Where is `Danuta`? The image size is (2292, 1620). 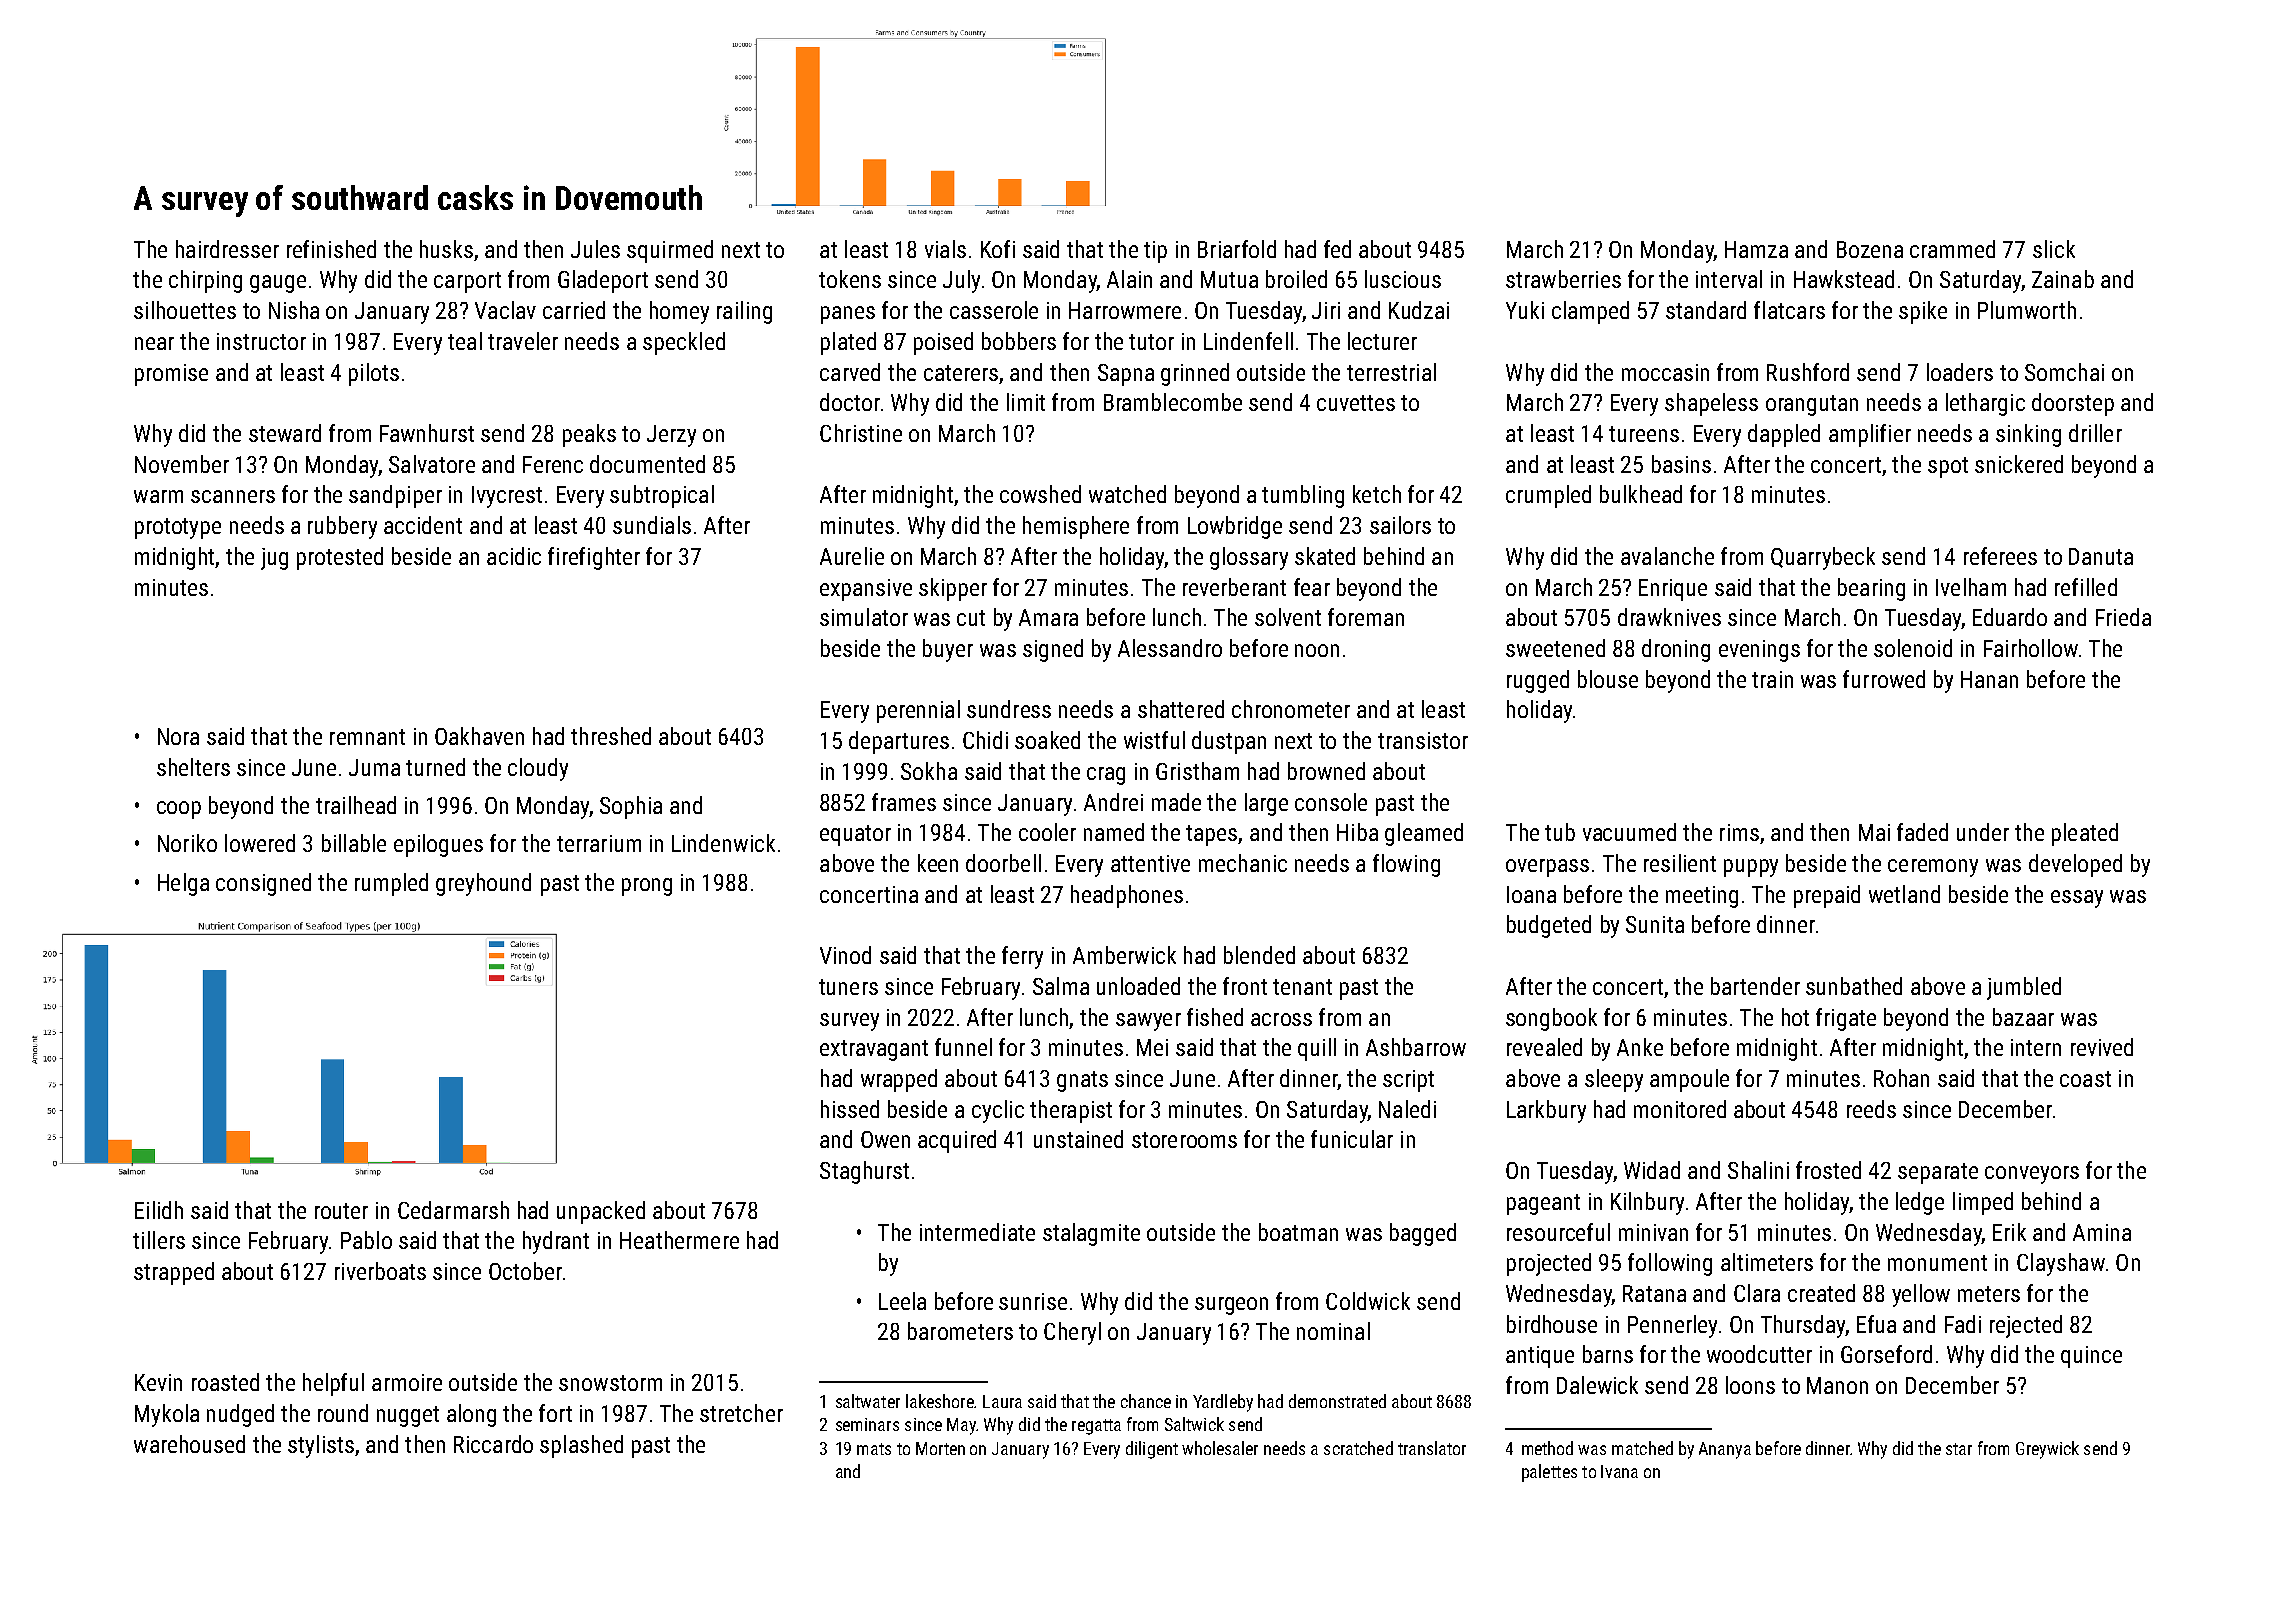
Danuta is located at coordinates (2101, 556).
